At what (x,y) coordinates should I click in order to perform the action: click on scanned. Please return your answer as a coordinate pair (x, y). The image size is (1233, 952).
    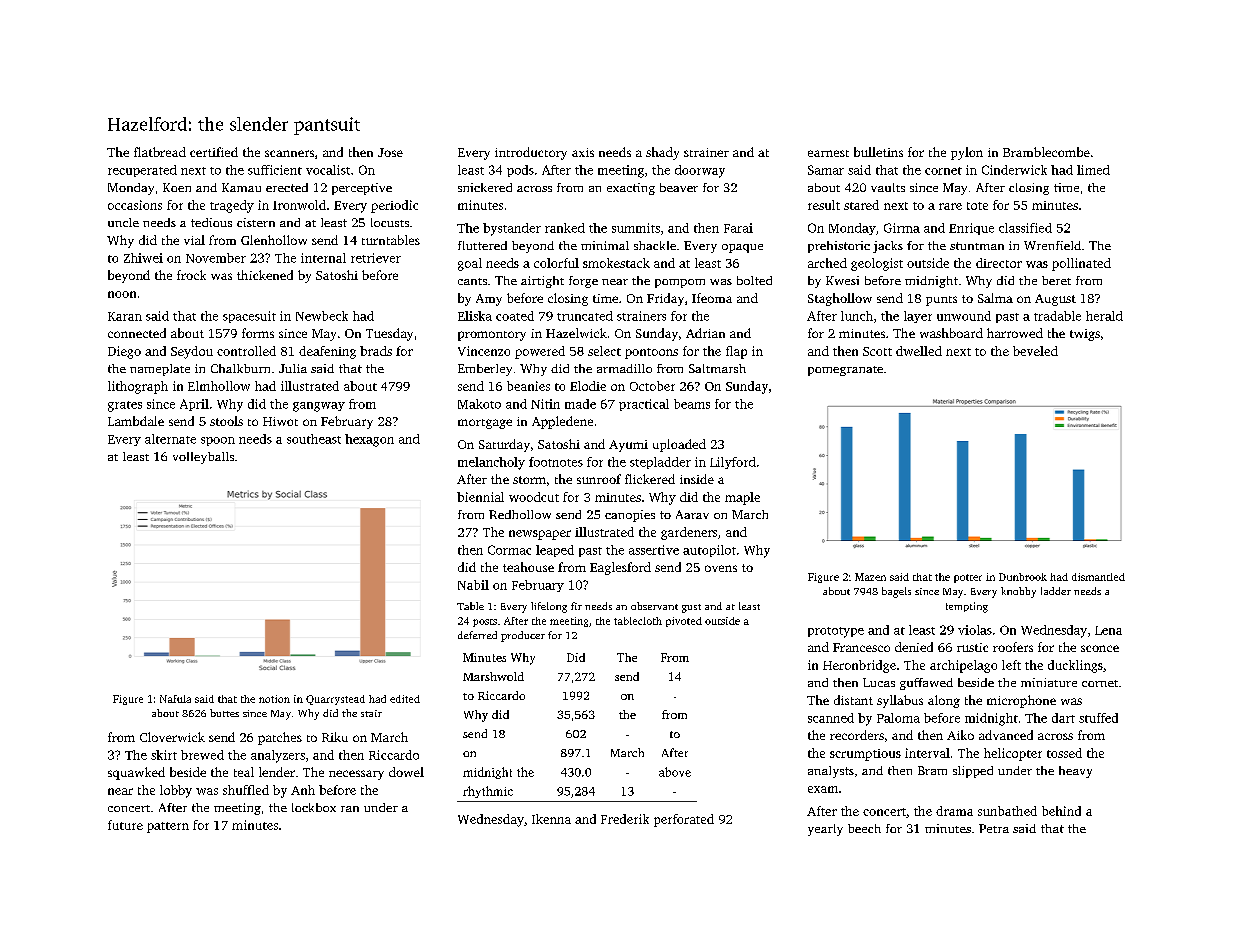
    Looking at the image, I should click on (831, 718).
